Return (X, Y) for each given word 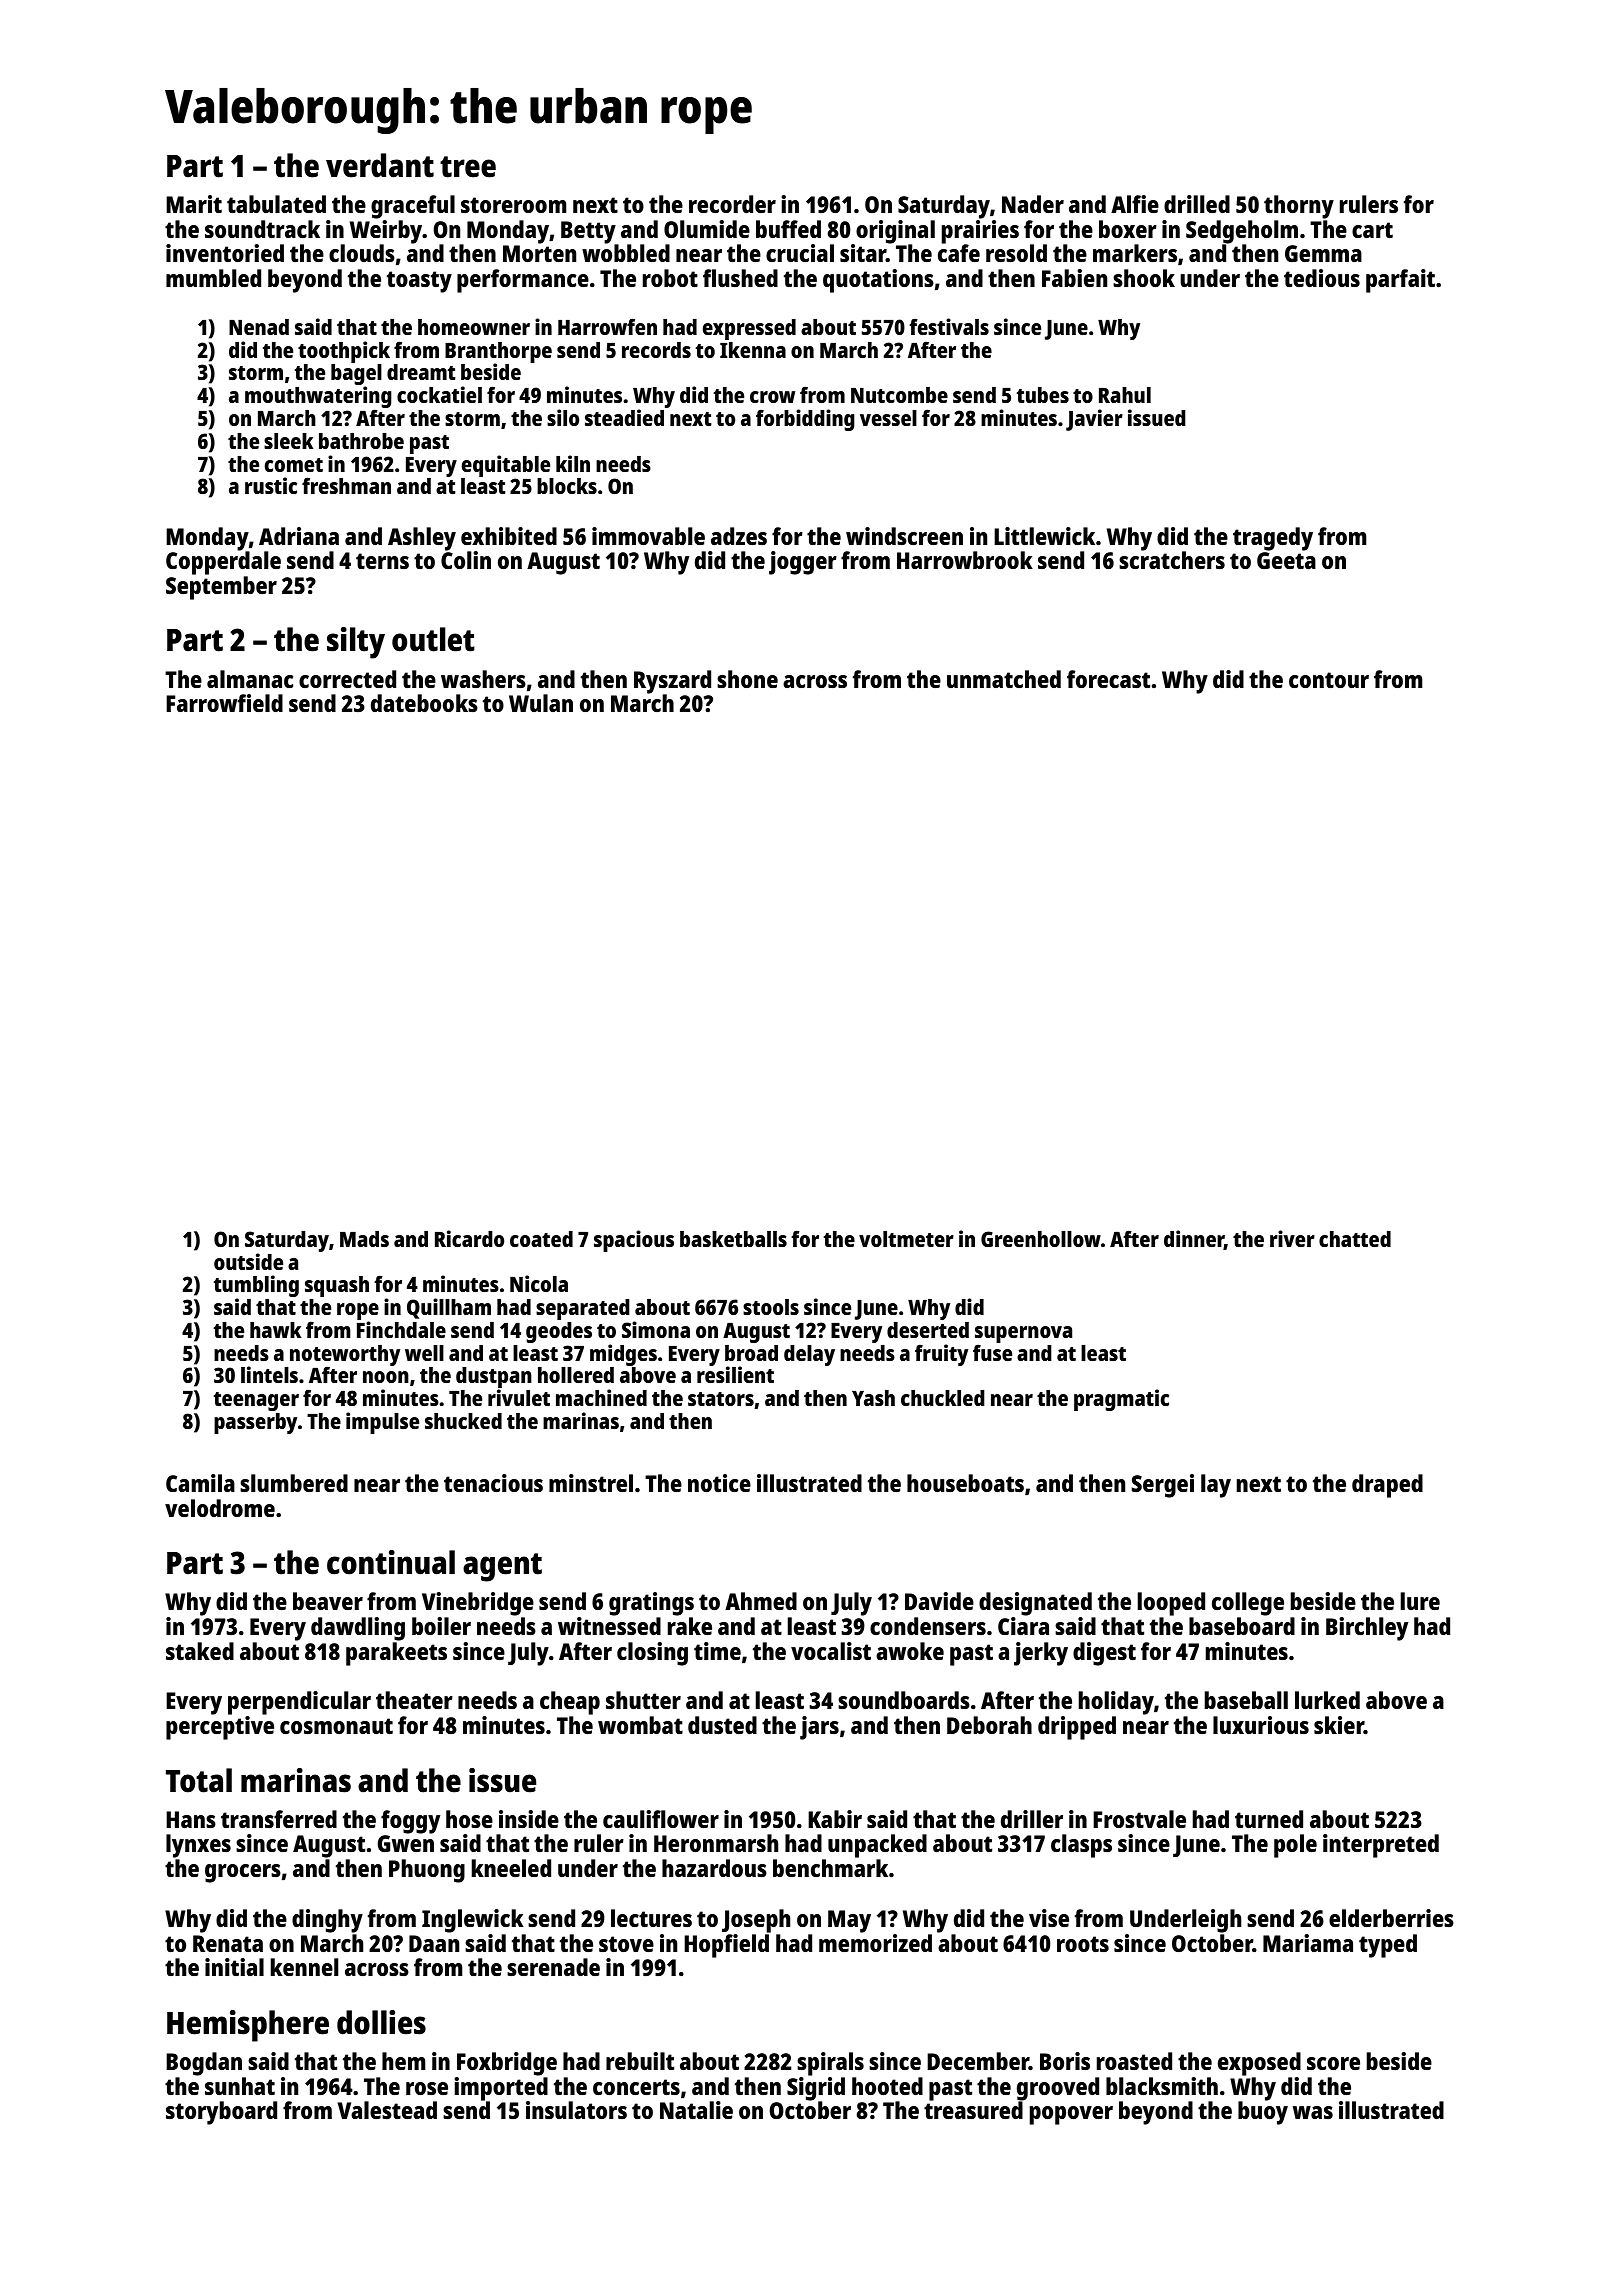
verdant (380, 165)
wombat (640, 1725)
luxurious (1261, 1725)
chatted (1355, 1239)
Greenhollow (1041, 1239)
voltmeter (906, 1239)
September (221, 588)
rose (427, 2088)
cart (1372, 230)
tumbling (256, 1287)
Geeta (1286, 560)
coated (541, 1239)
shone (747, 679)
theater (414, 1700)
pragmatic (1121, 1400)
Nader (1033, 204)
